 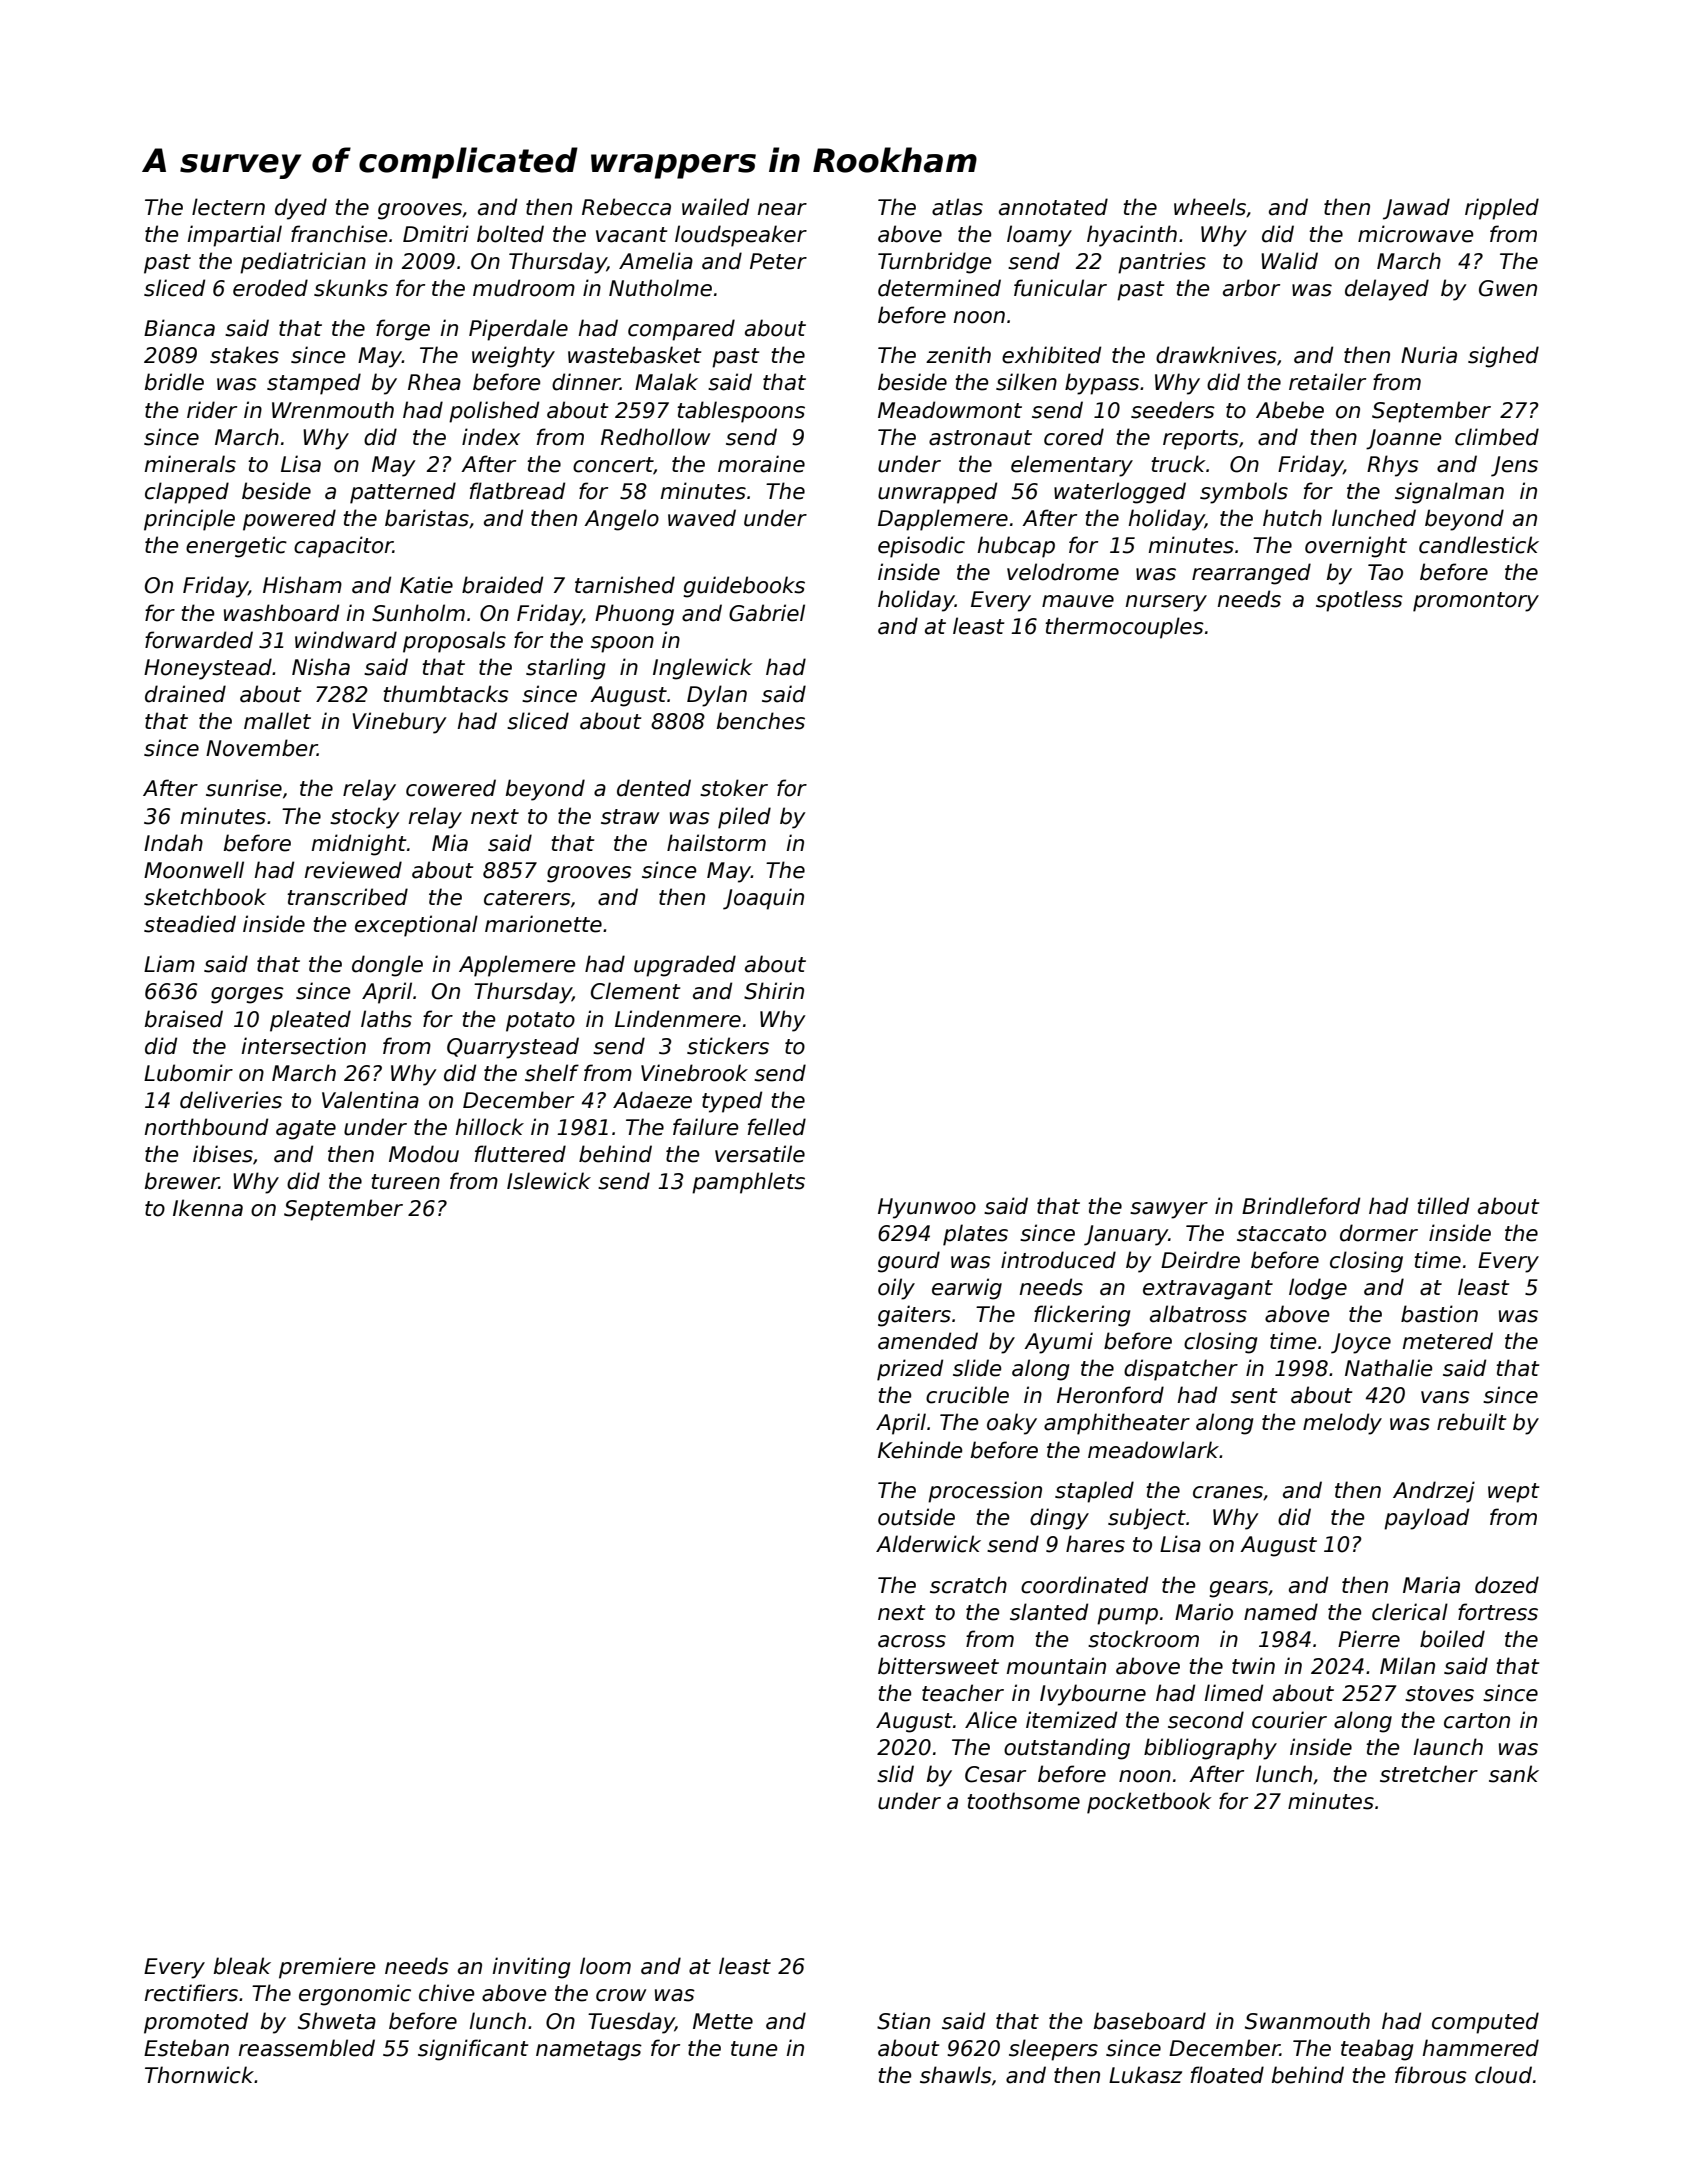 I want to click on ibises, so click(x=223, y=1154).
